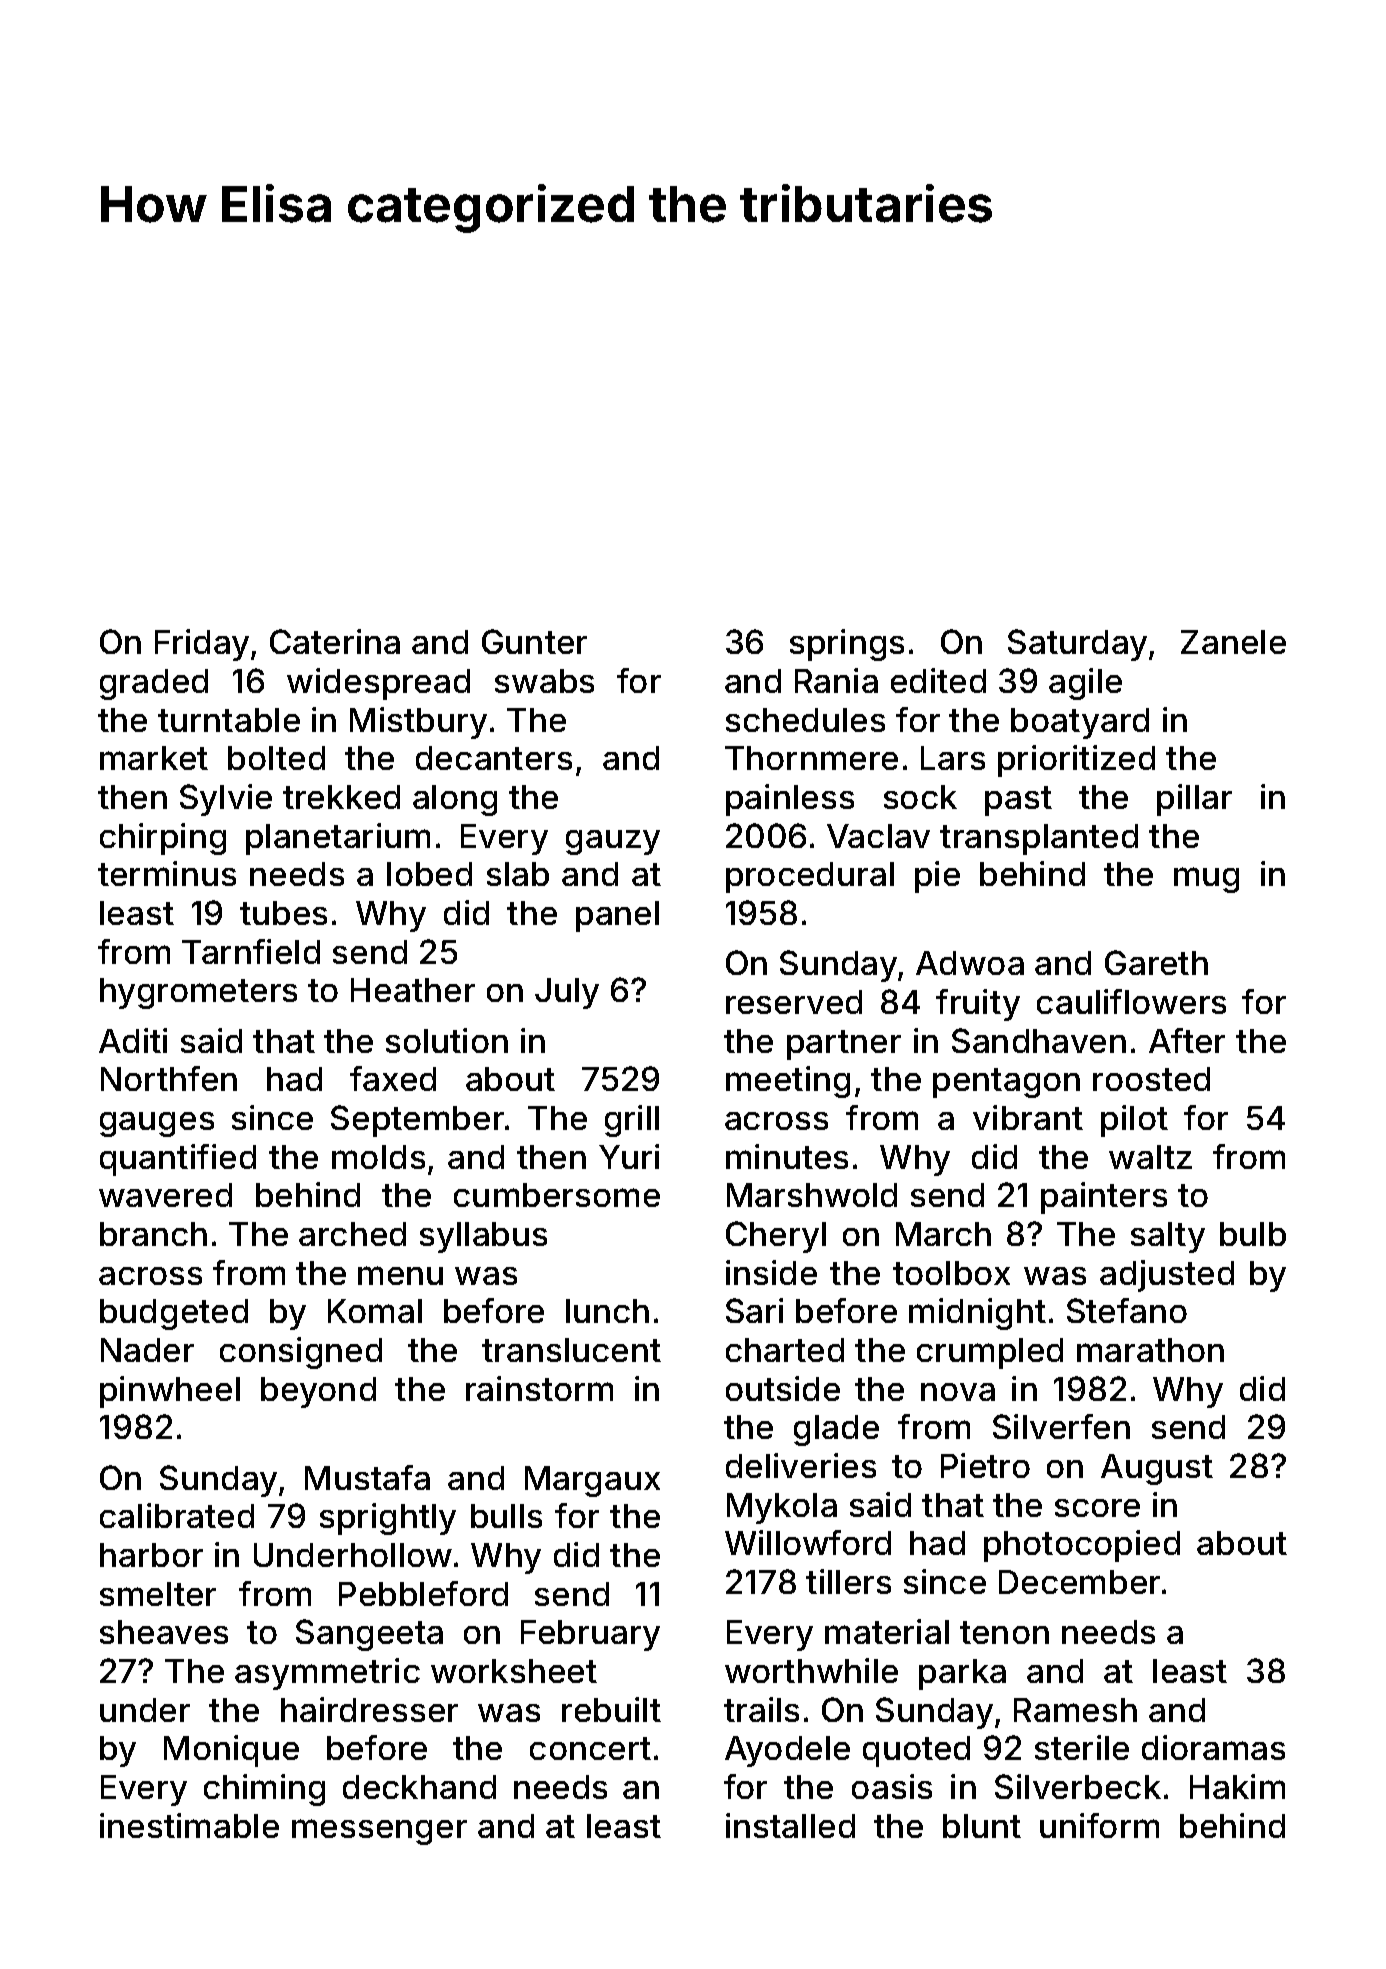 The width and height of the screenshot is (1386, 1969). What do you see at coordinates (1018, 801) in the screenshot?
I see `past` at bounding box center [1018, 801].
